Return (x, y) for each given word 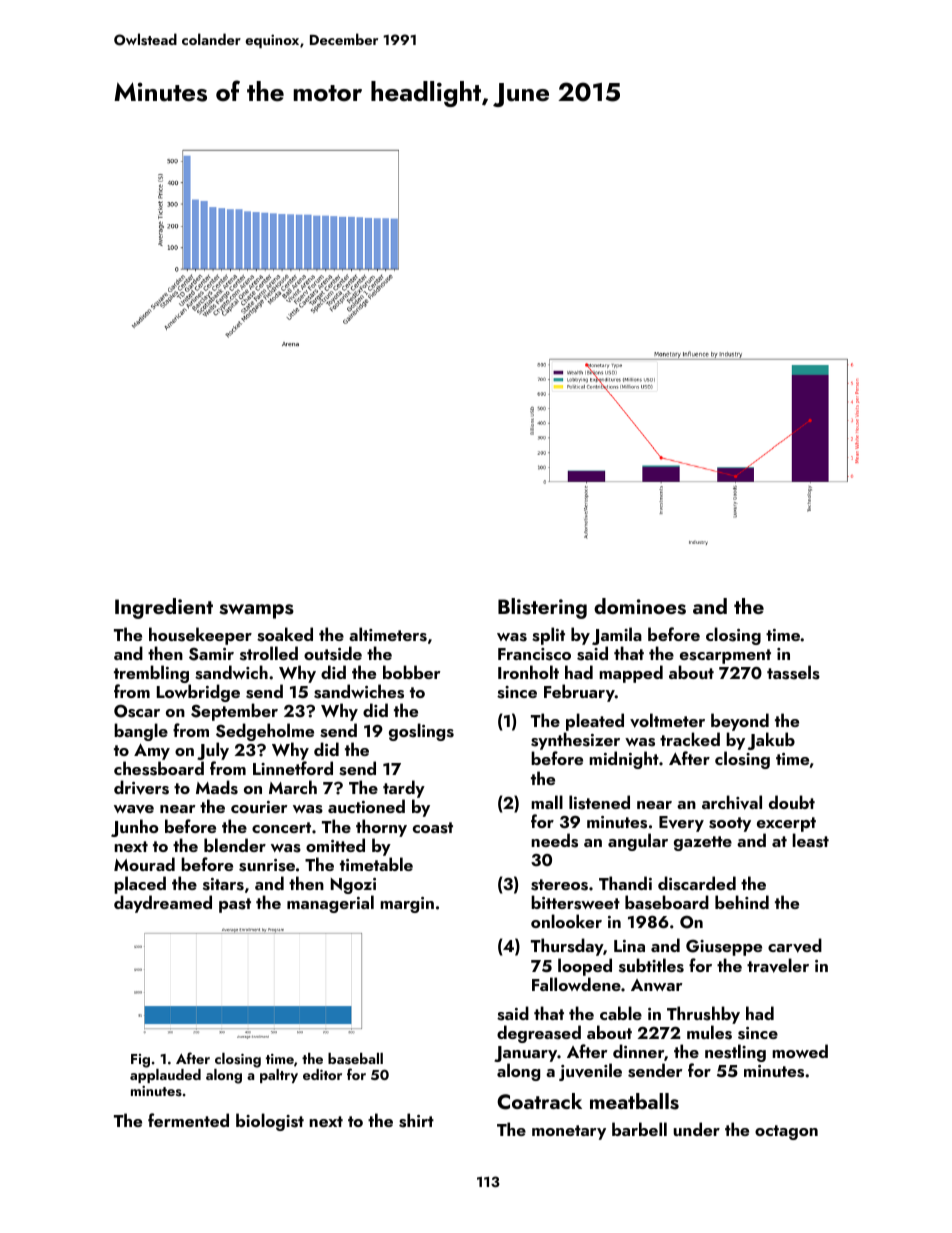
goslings (421, 732)
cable (621, 1013)
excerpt (786, 824)
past (235, 905)
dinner (638, 1051)
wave (134, 809)
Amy (152, 751)
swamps (256, 611)
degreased (539, 1034)
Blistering (542, 608)
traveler (778, 965)
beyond (740, 722)
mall (547, 802)
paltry (279, 1076)
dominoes (640, 606)
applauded (165, 1076)
